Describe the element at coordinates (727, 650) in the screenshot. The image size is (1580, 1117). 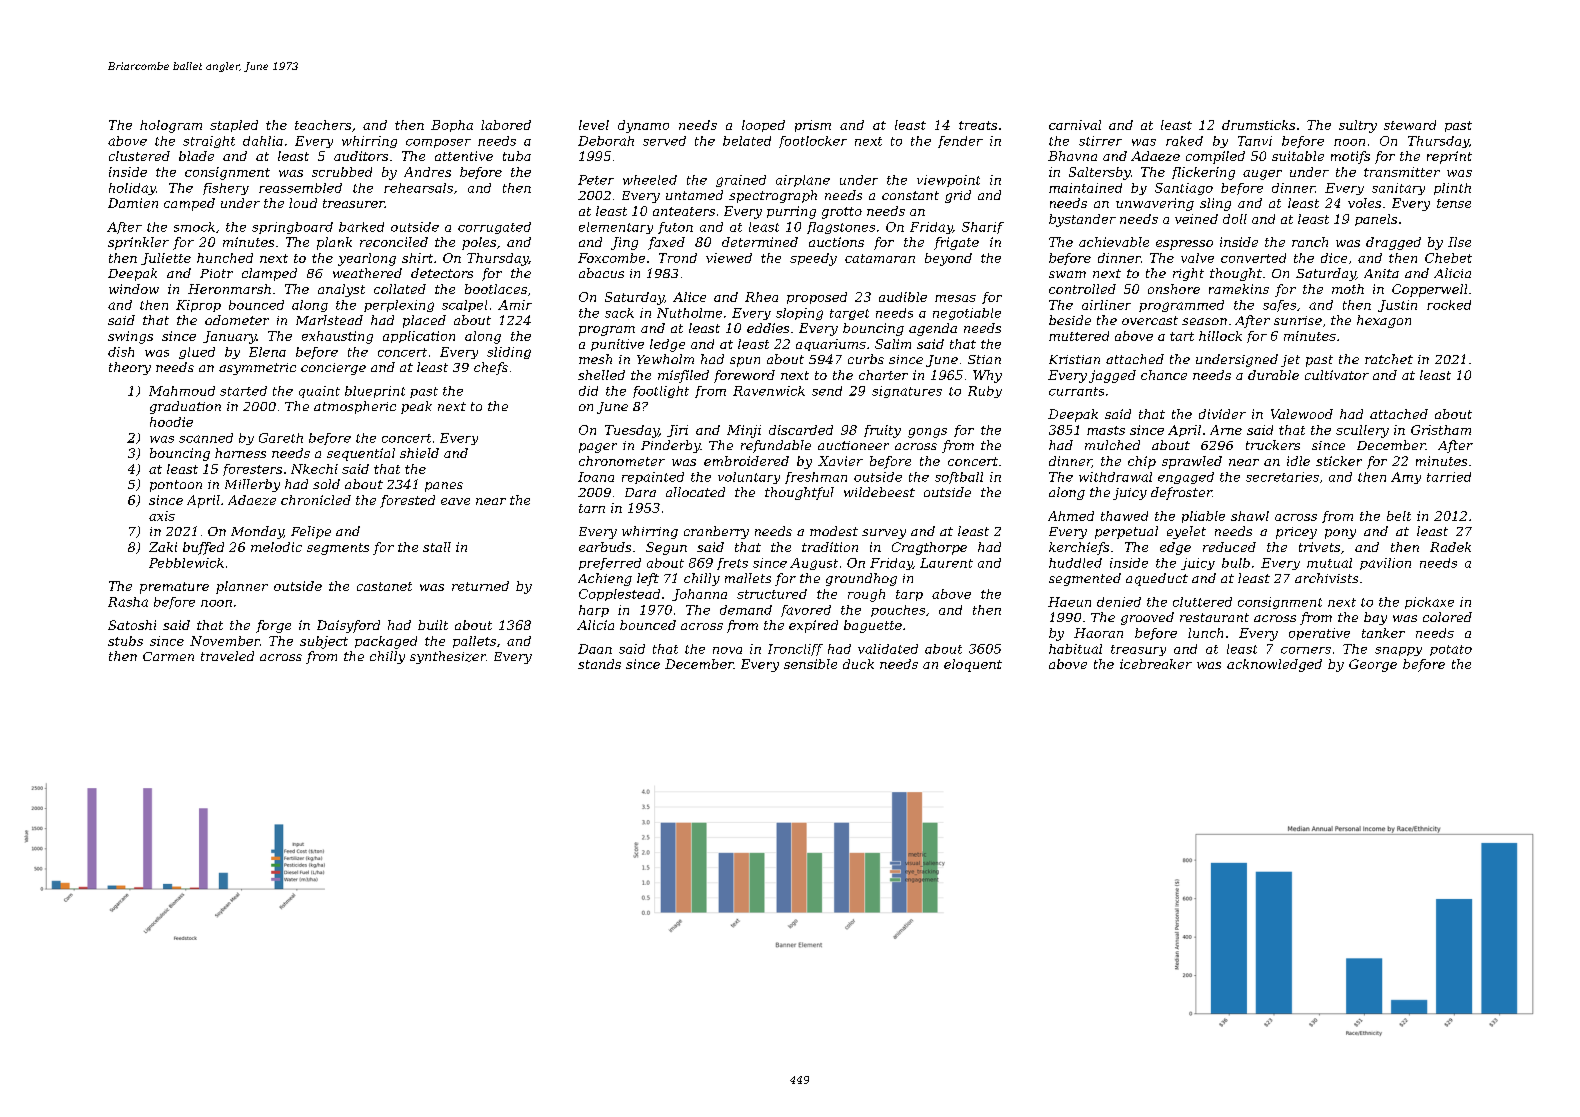
I see `nova` at that location.
